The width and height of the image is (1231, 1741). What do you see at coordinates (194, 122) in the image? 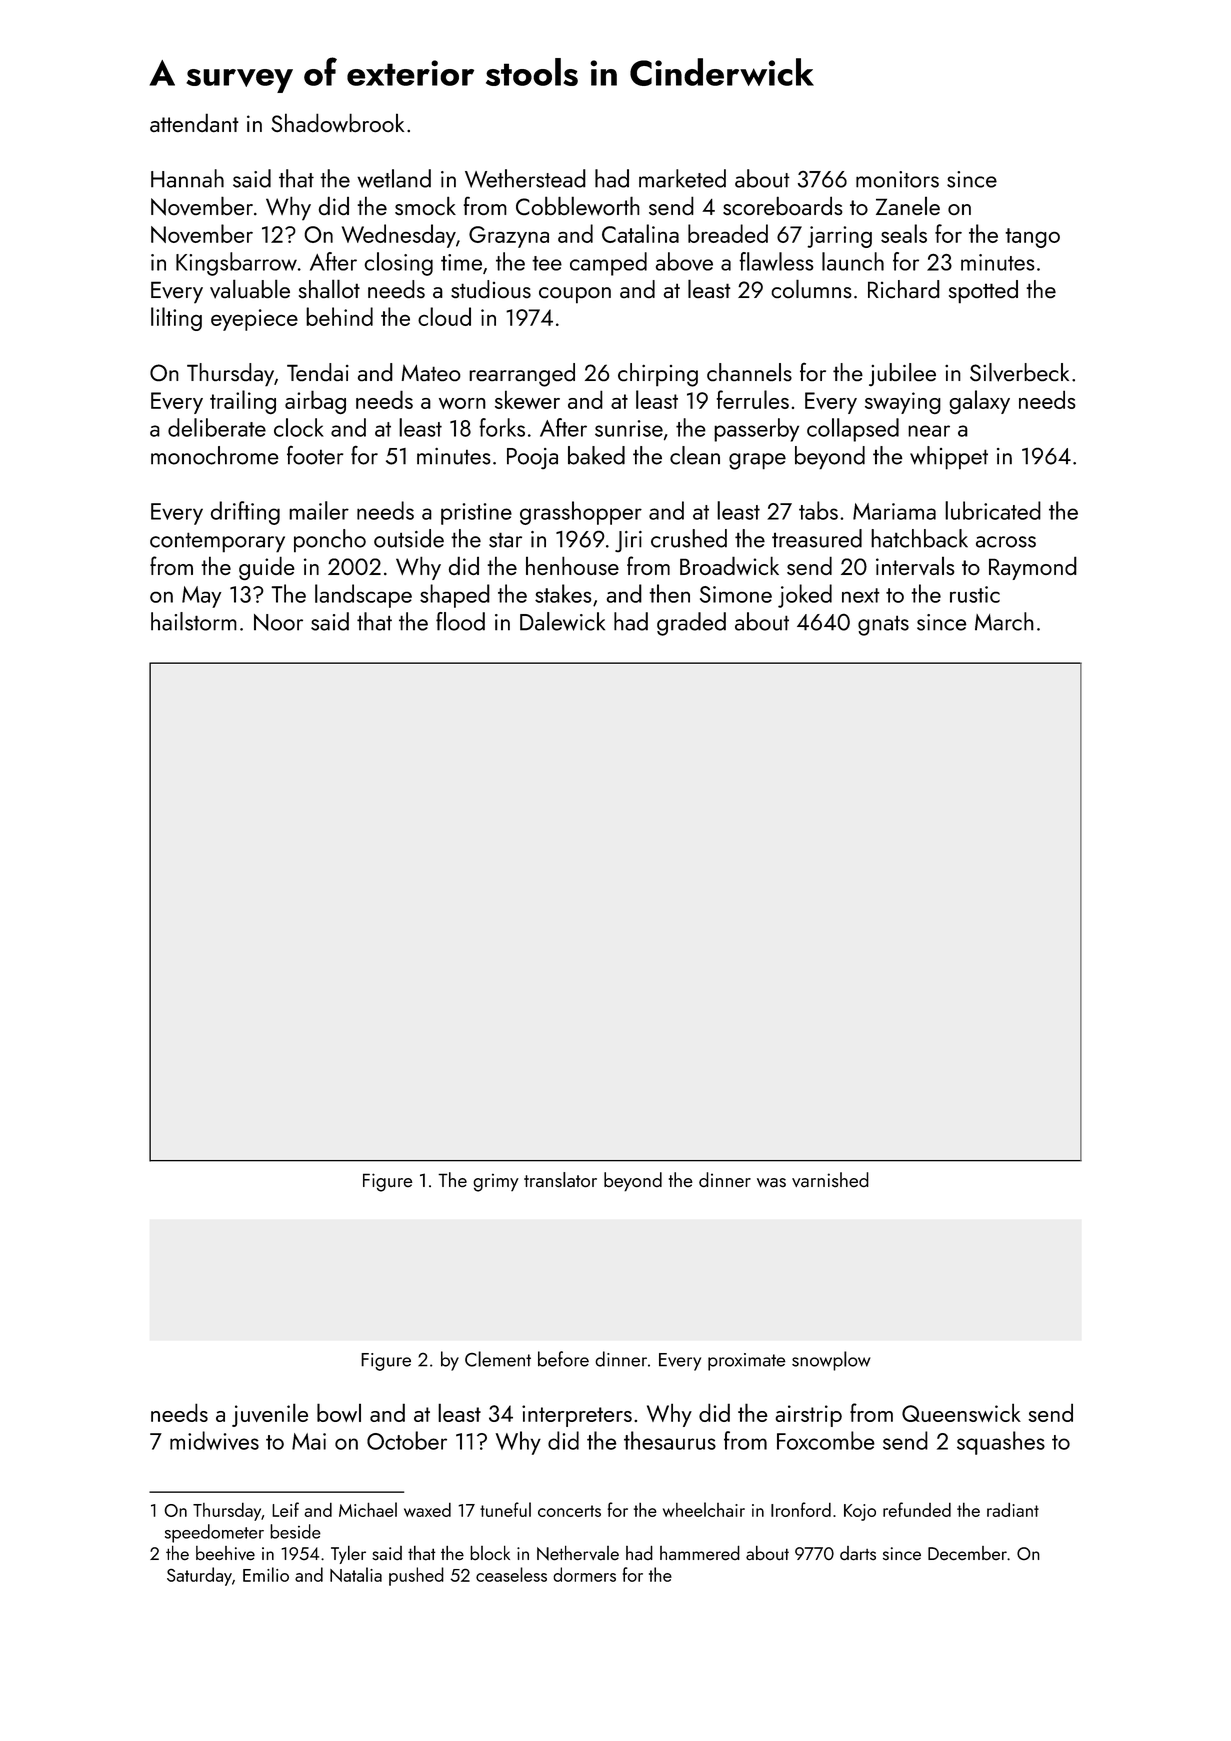
I see `attendant` at bounding box center [194, 122].
